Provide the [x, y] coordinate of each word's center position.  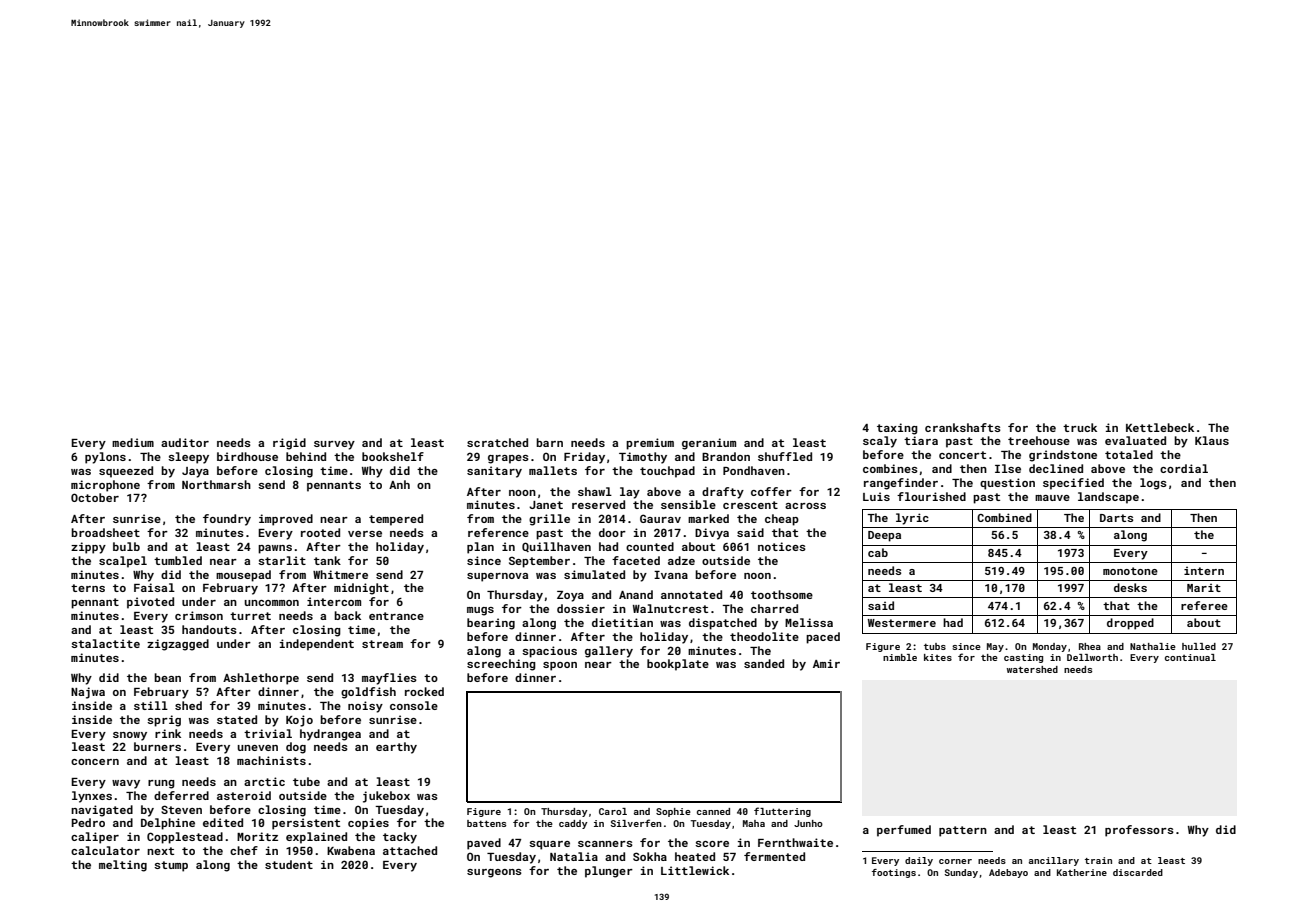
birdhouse [247, 456]
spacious [549, 652]
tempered [396, 520]
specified [1073, 484]
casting [1023, 658]
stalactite [105, 643]
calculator [105, 850]
